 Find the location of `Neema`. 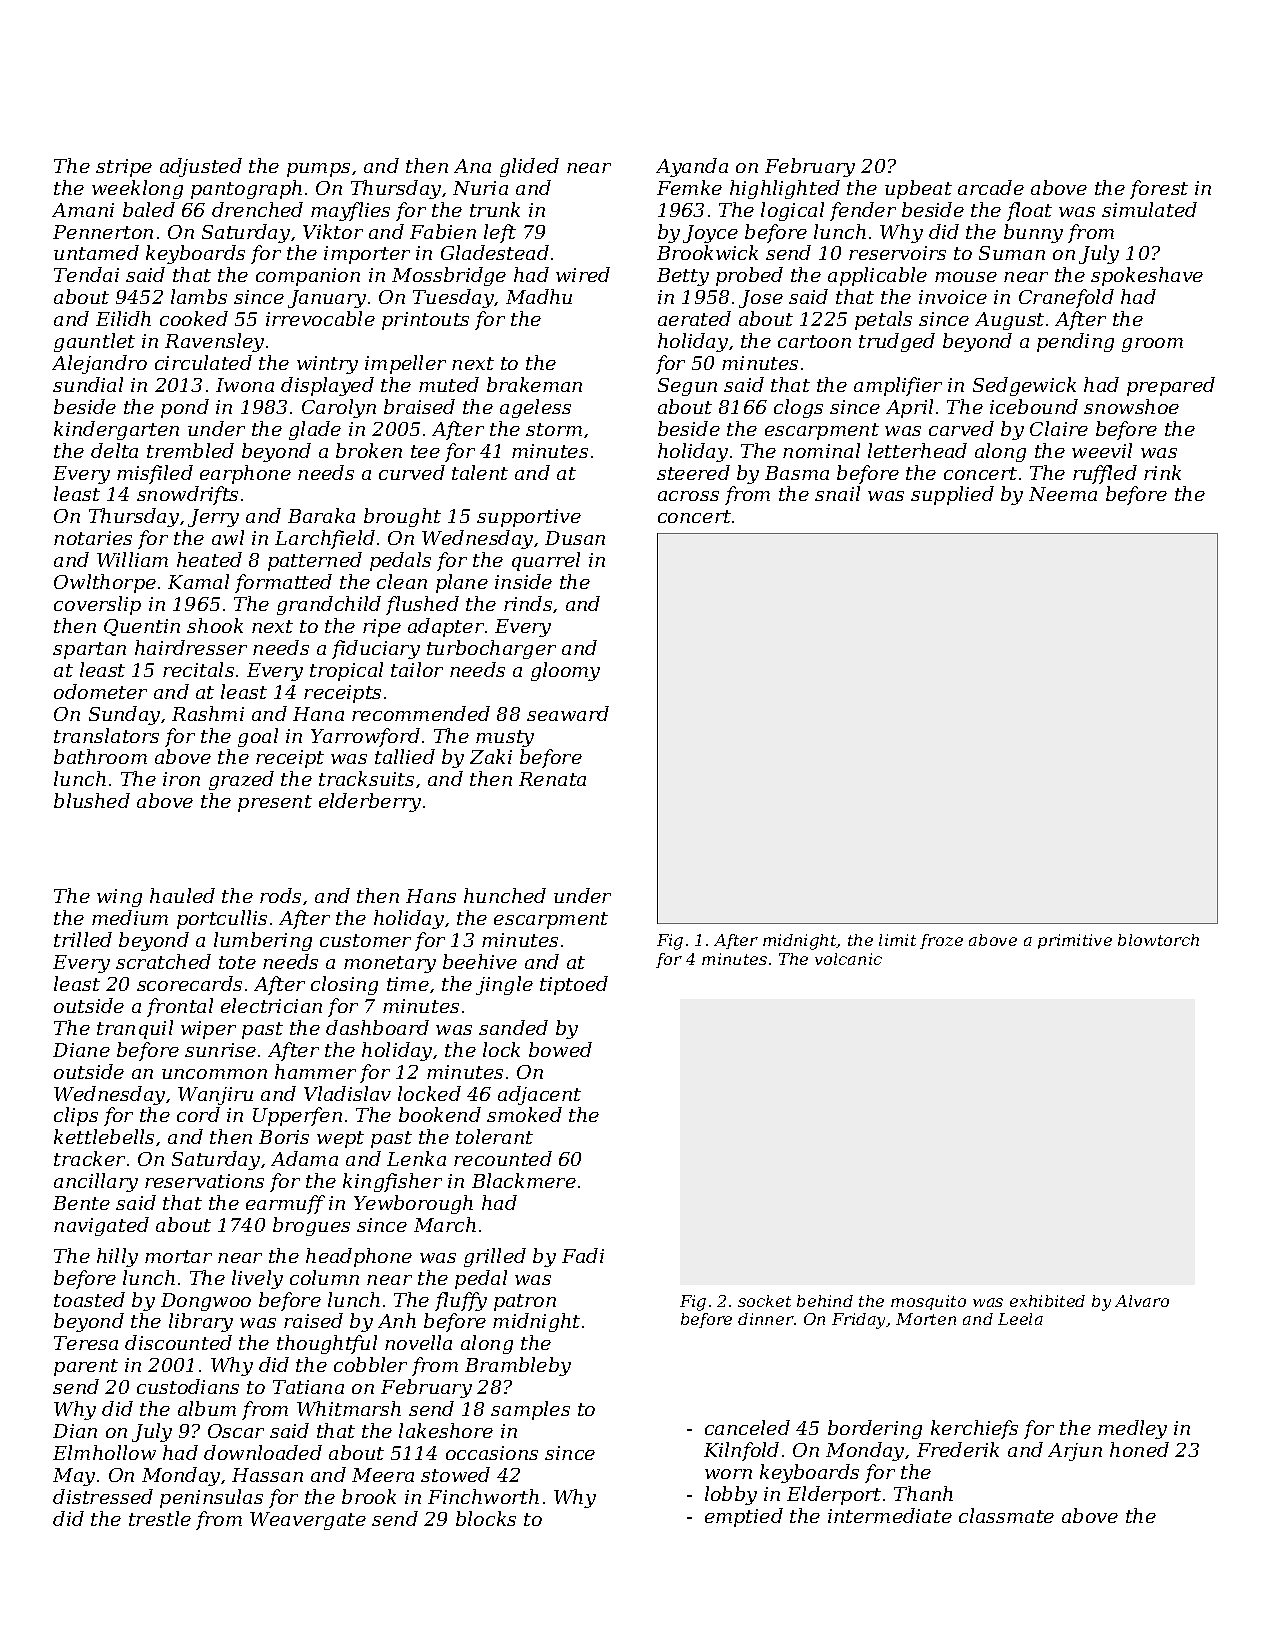

Neema is located at coordinates (1063, 494).
